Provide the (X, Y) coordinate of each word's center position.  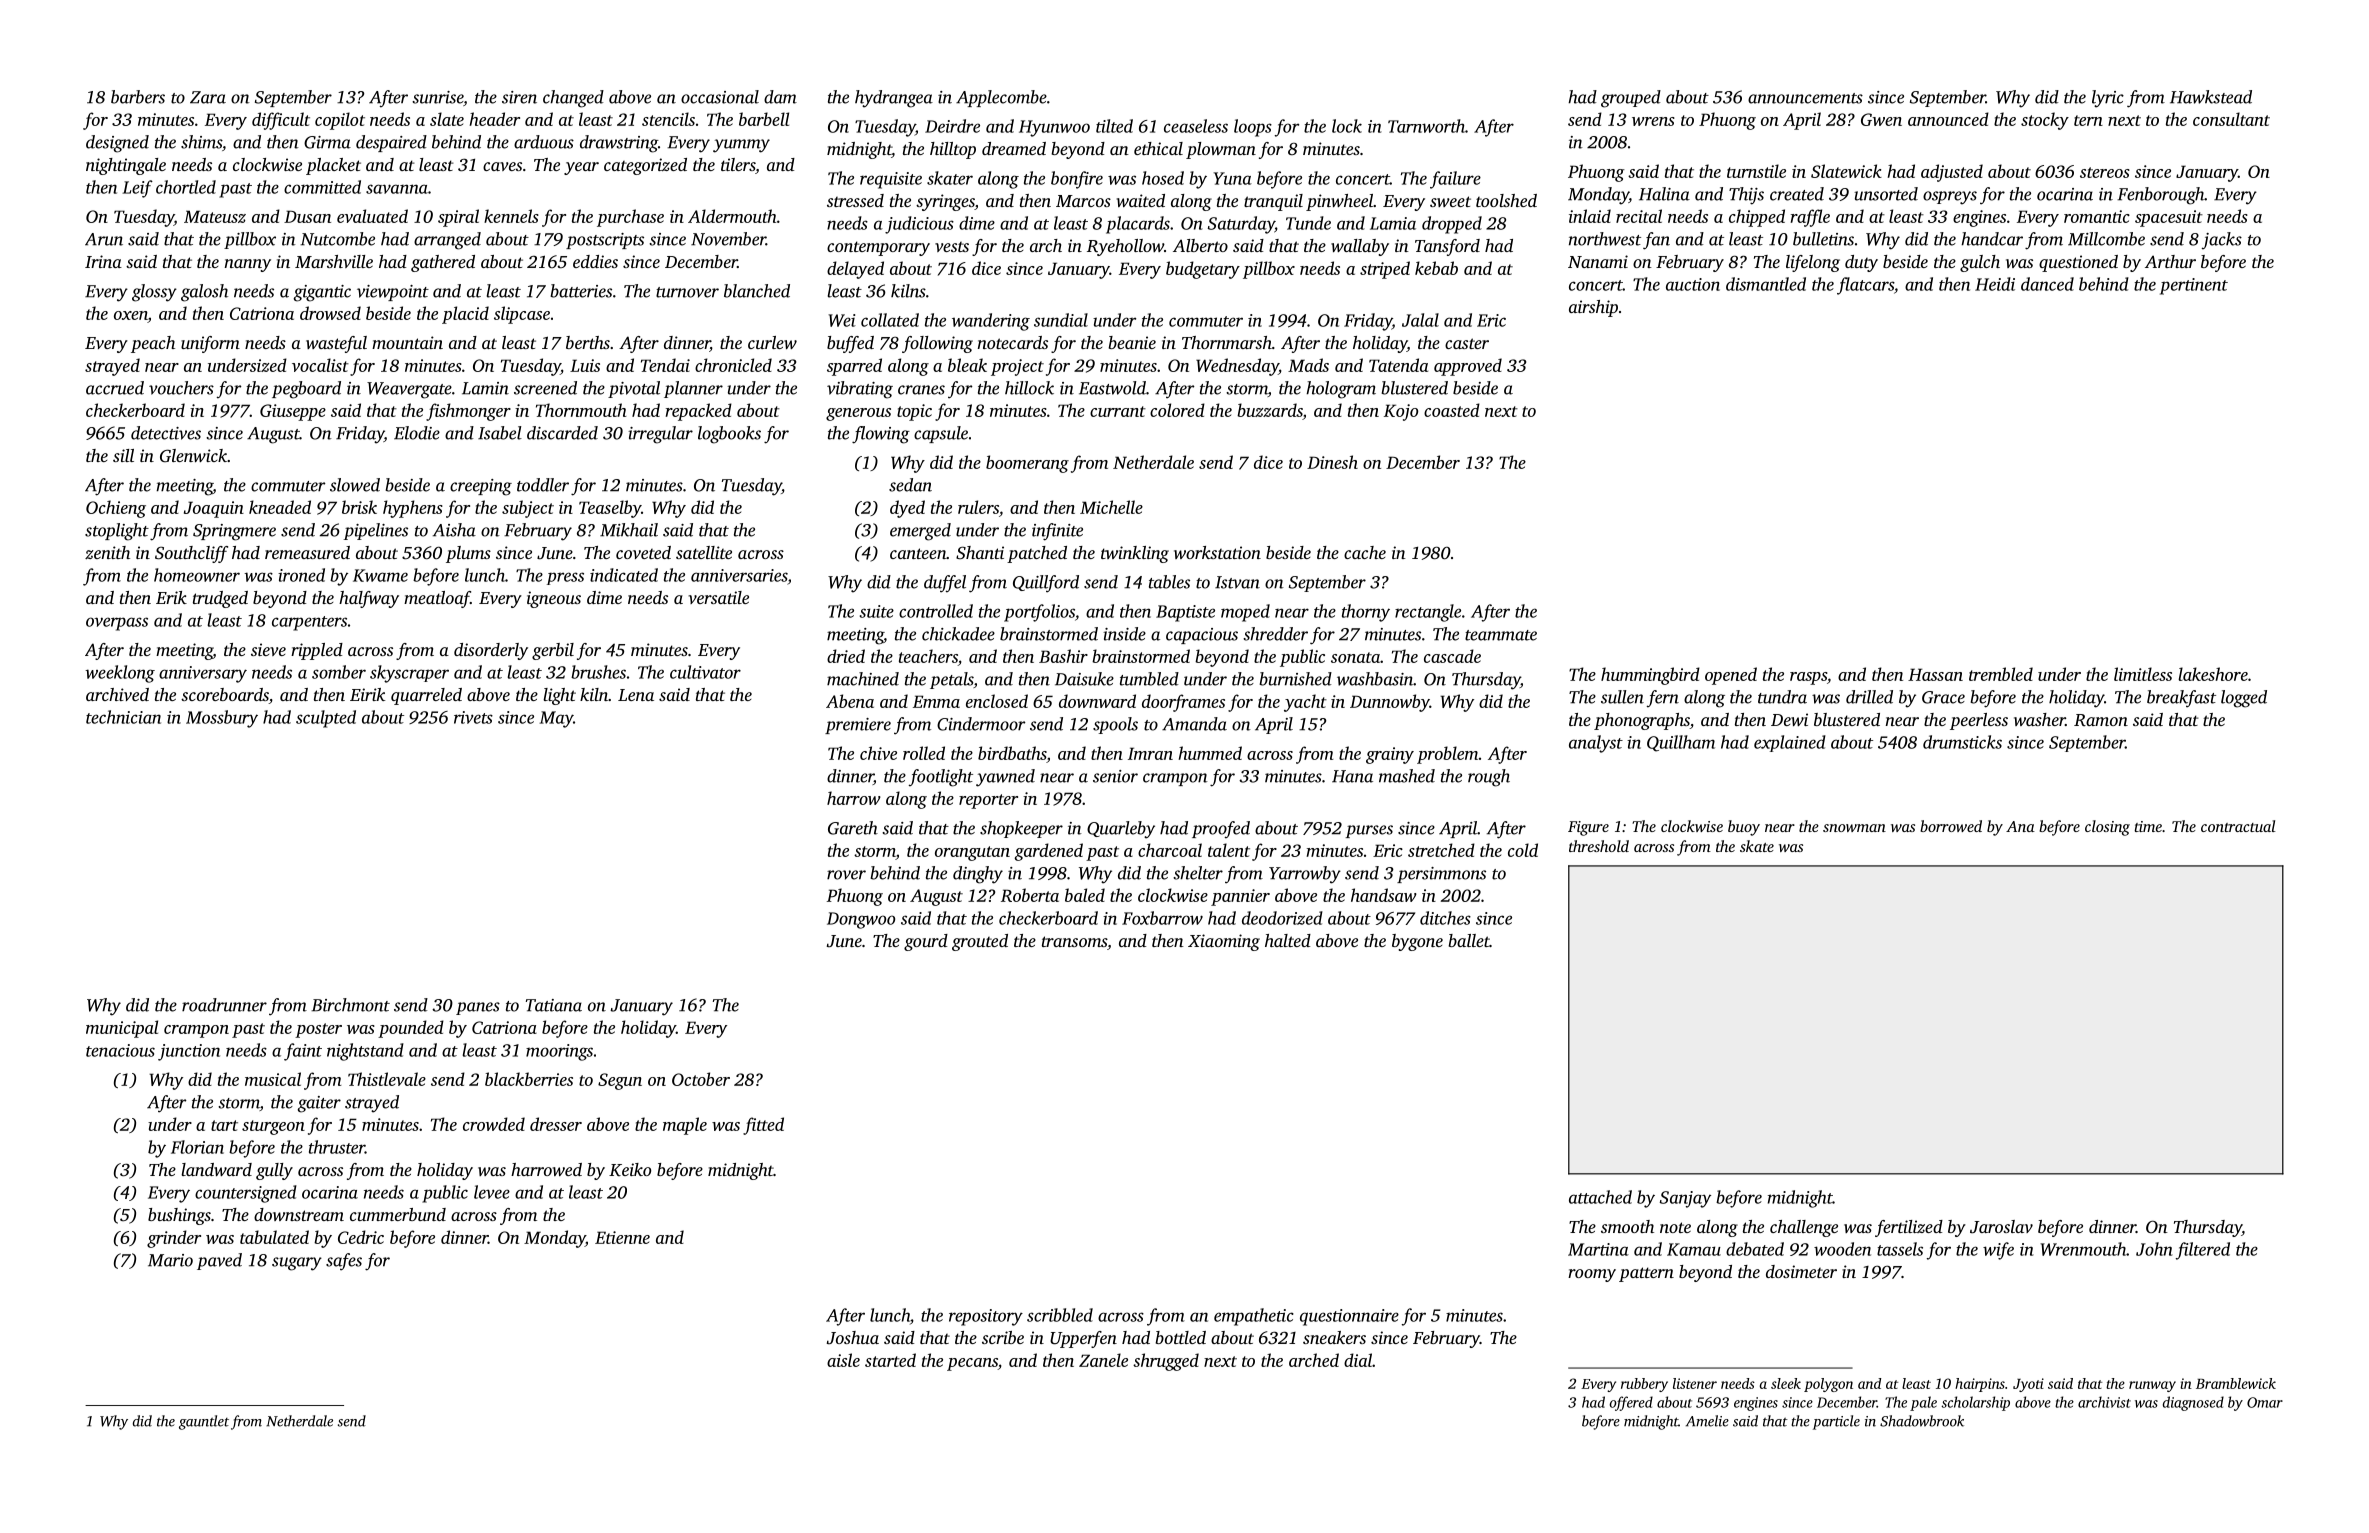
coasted (1452, 410)
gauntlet (204, 1422)
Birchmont (350, 1005)
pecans (972, 1364)
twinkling (1135, 554)
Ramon (2101, 720)
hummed (1210, 753)
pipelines (375, 531)
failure (1455, 180)
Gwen (1881, 119)
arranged (447, 241)
